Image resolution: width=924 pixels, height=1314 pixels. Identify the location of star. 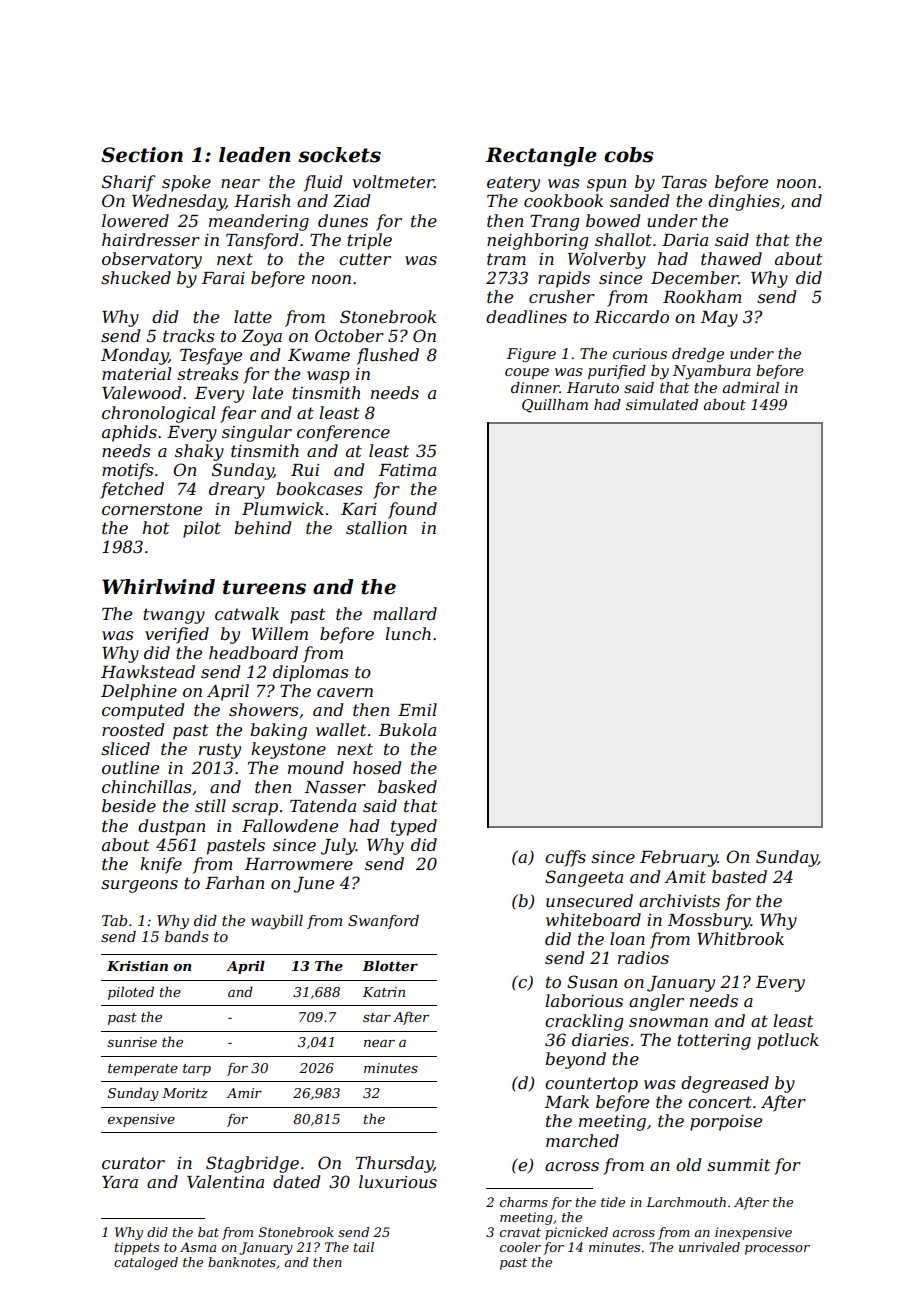
(377, 1017).
